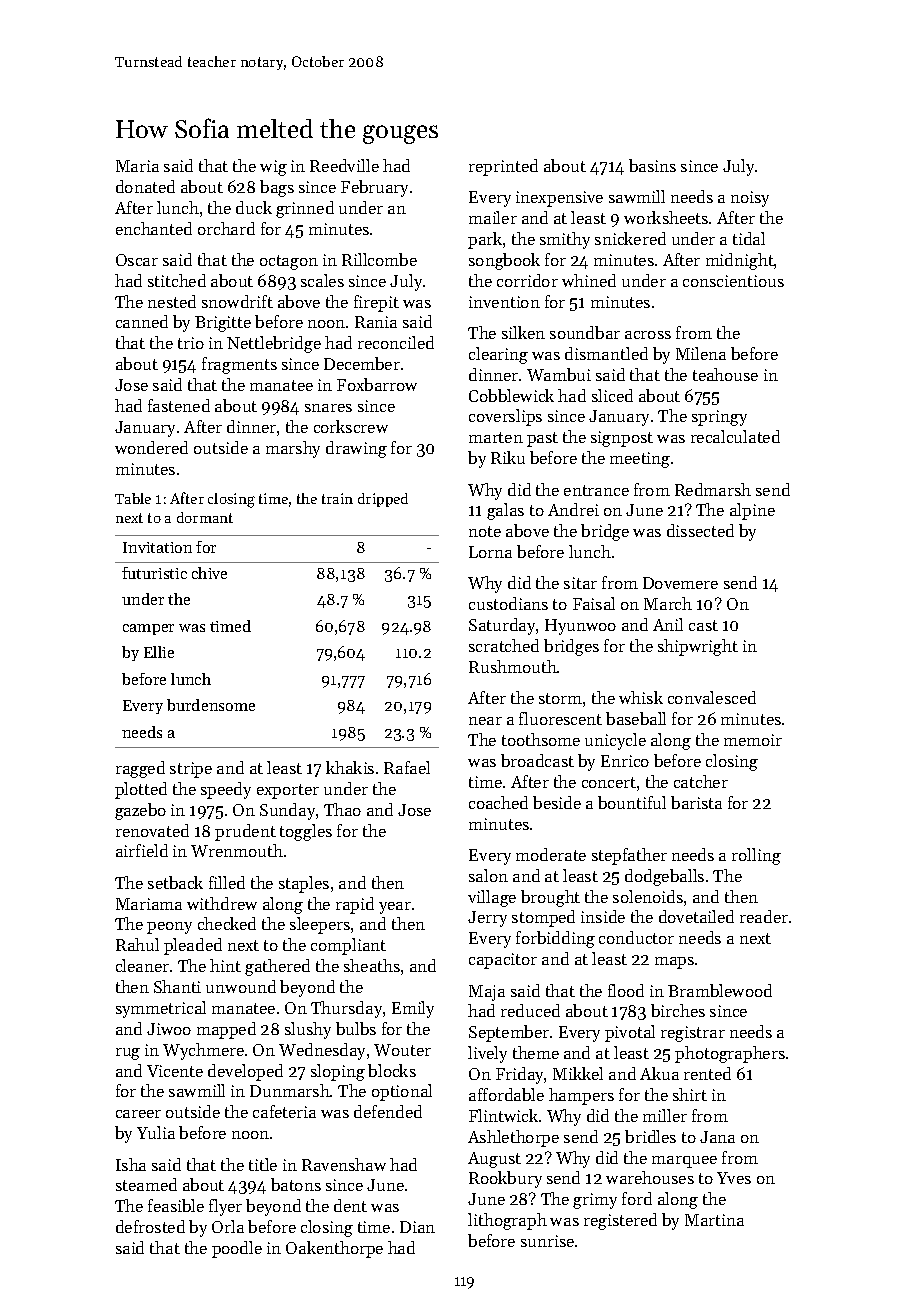 Image resolution: width=908 pixels, height=1316 pixels. What do you see at coordinates (395, 908) in the page?
I see `year` at bounding box center [395, 908].
